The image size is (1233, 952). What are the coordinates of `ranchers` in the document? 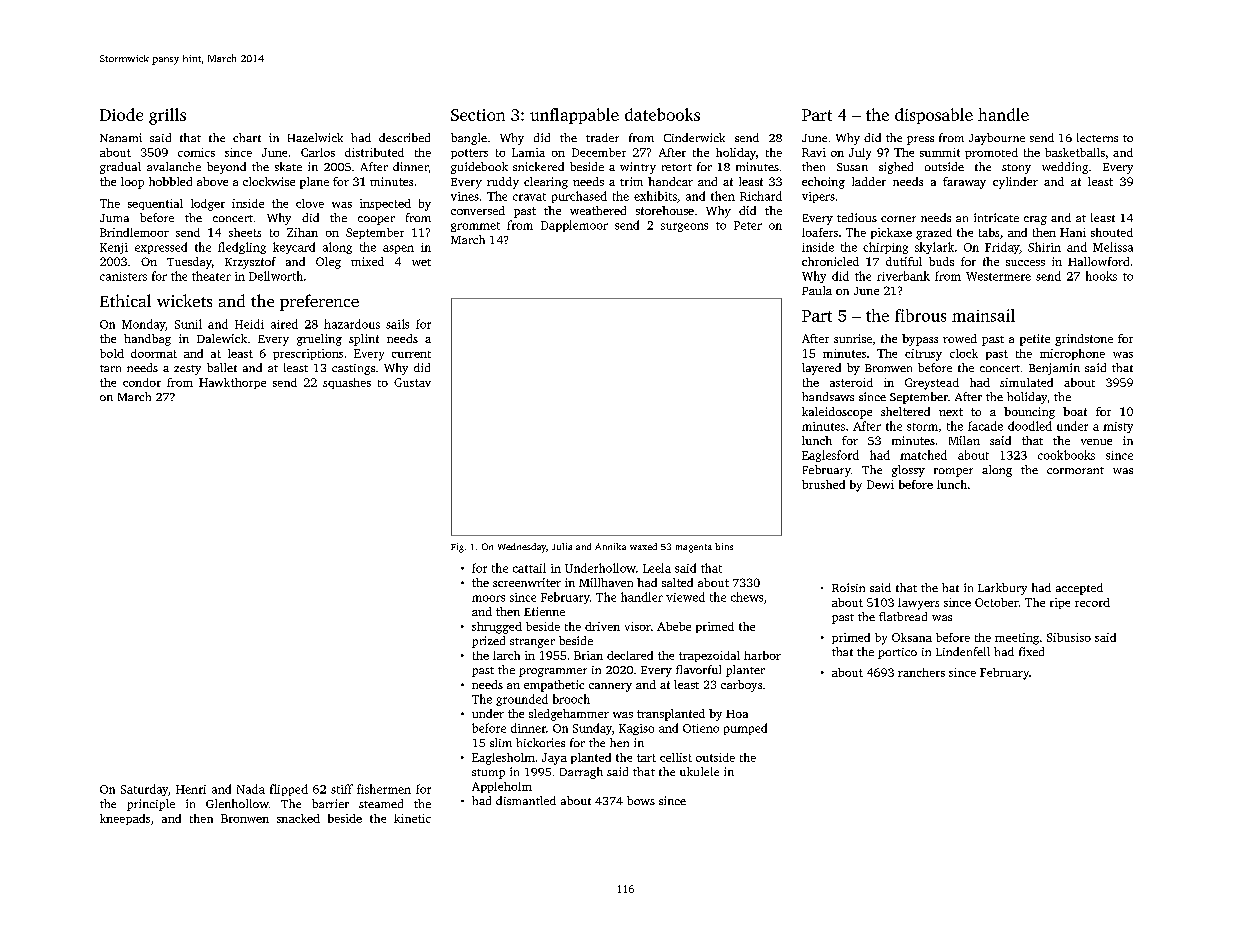 It's located at (921, 672).
